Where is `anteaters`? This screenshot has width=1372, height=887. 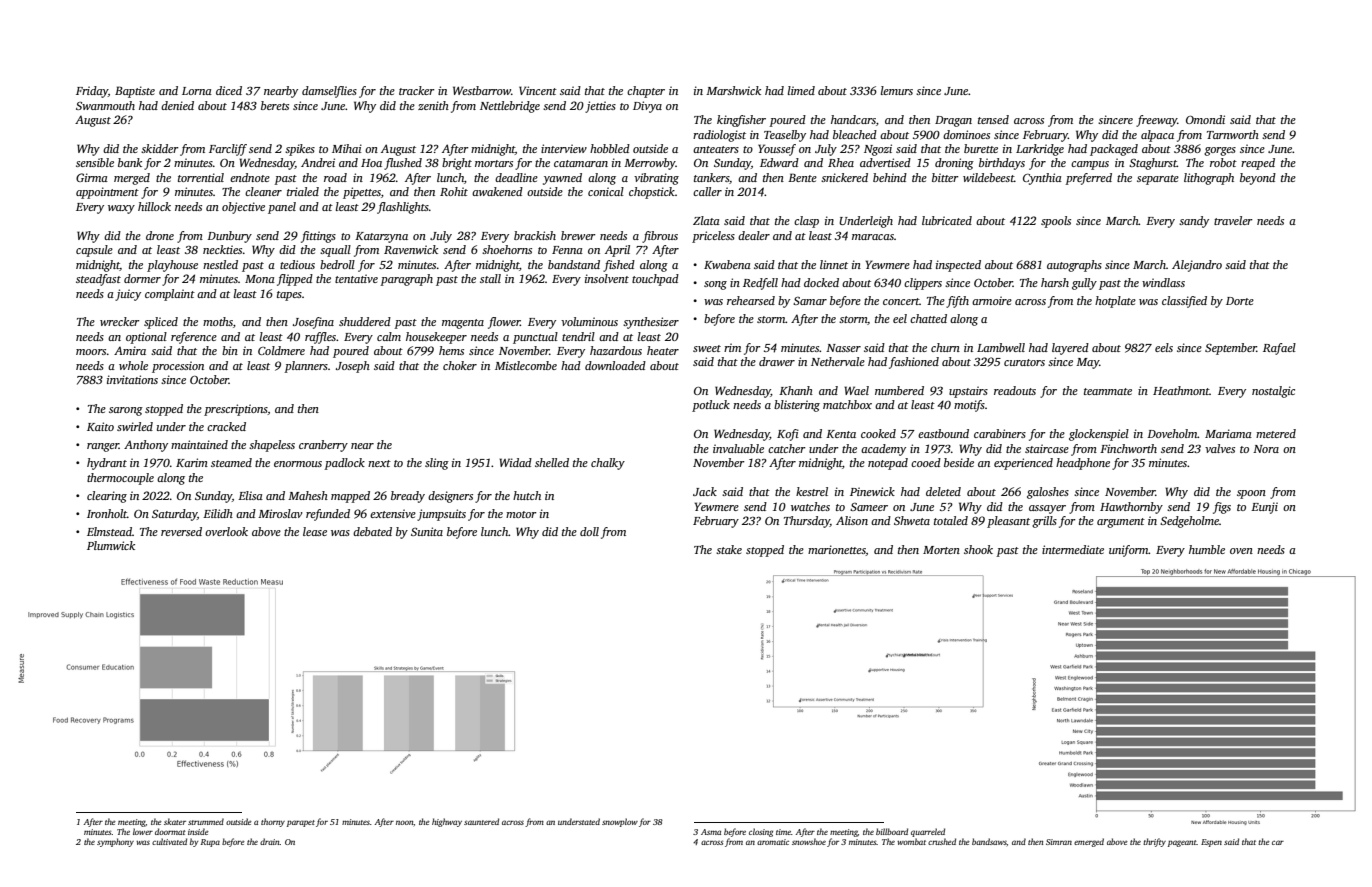
anteaters is located at coordinates (716, 149).
